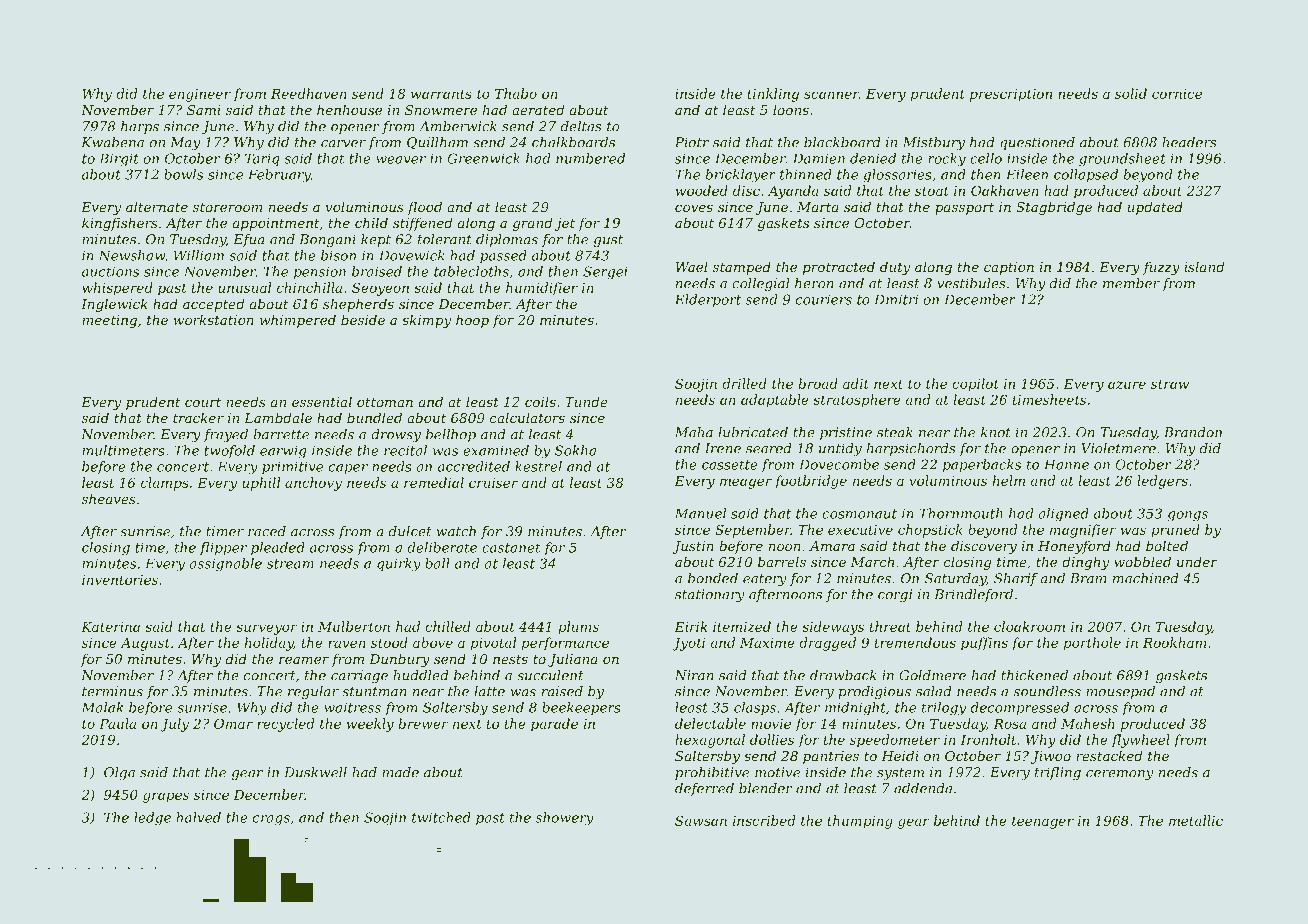 The height and width of the image is (924, 1308). What do you see at coordinates (114, 305) in the image?
I see `Inglewick` at bounding box center [114, 305].
